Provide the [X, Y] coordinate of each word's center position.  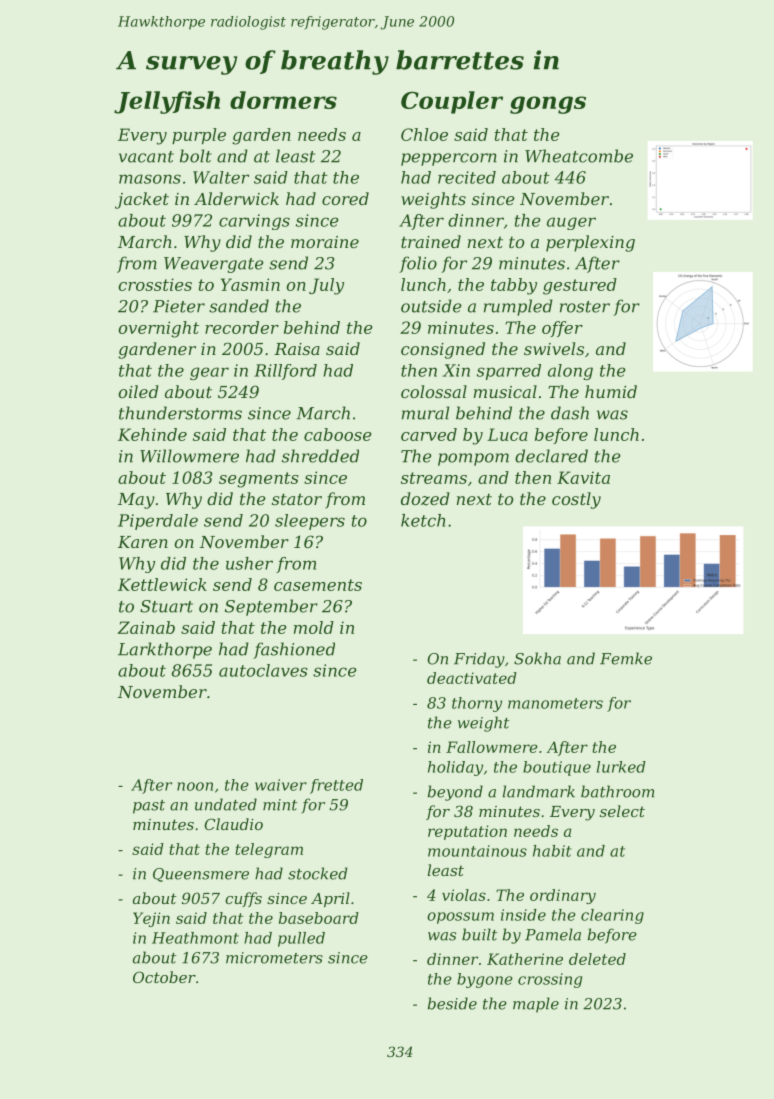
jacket [142, 200]
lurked [621, 767]
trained [431, 241]
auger [571, 223]
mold [314, 627]
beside [452, 1003]
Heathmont [195, 938]
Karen [143, 542]
